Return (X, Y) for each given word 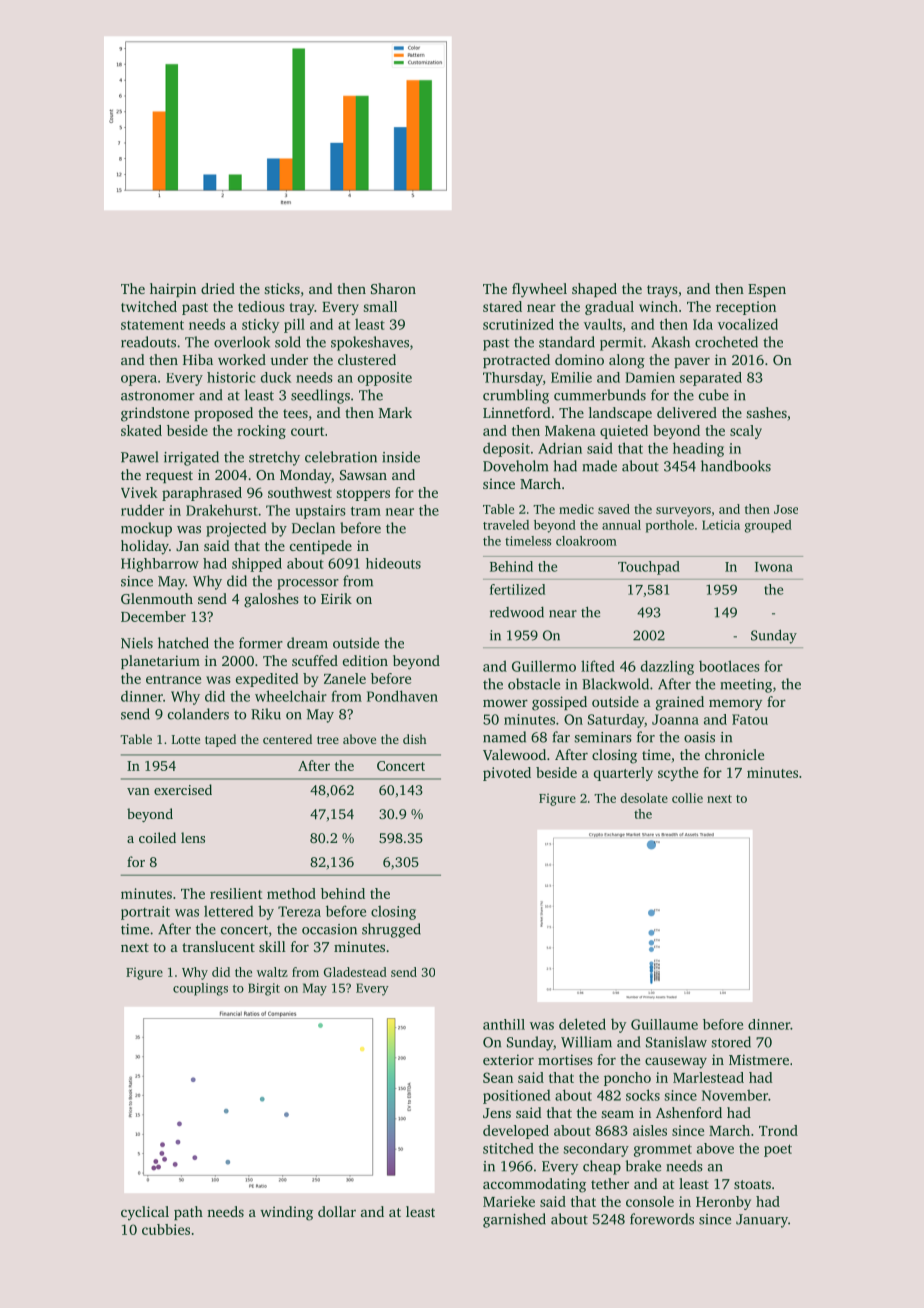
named (504, 737)
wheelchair (291, 696)
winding (286, 1213)
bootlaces (729, 666)
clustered (367, 359)
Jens (497, 1113)
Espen (767, 290)
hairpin (173, 290)
